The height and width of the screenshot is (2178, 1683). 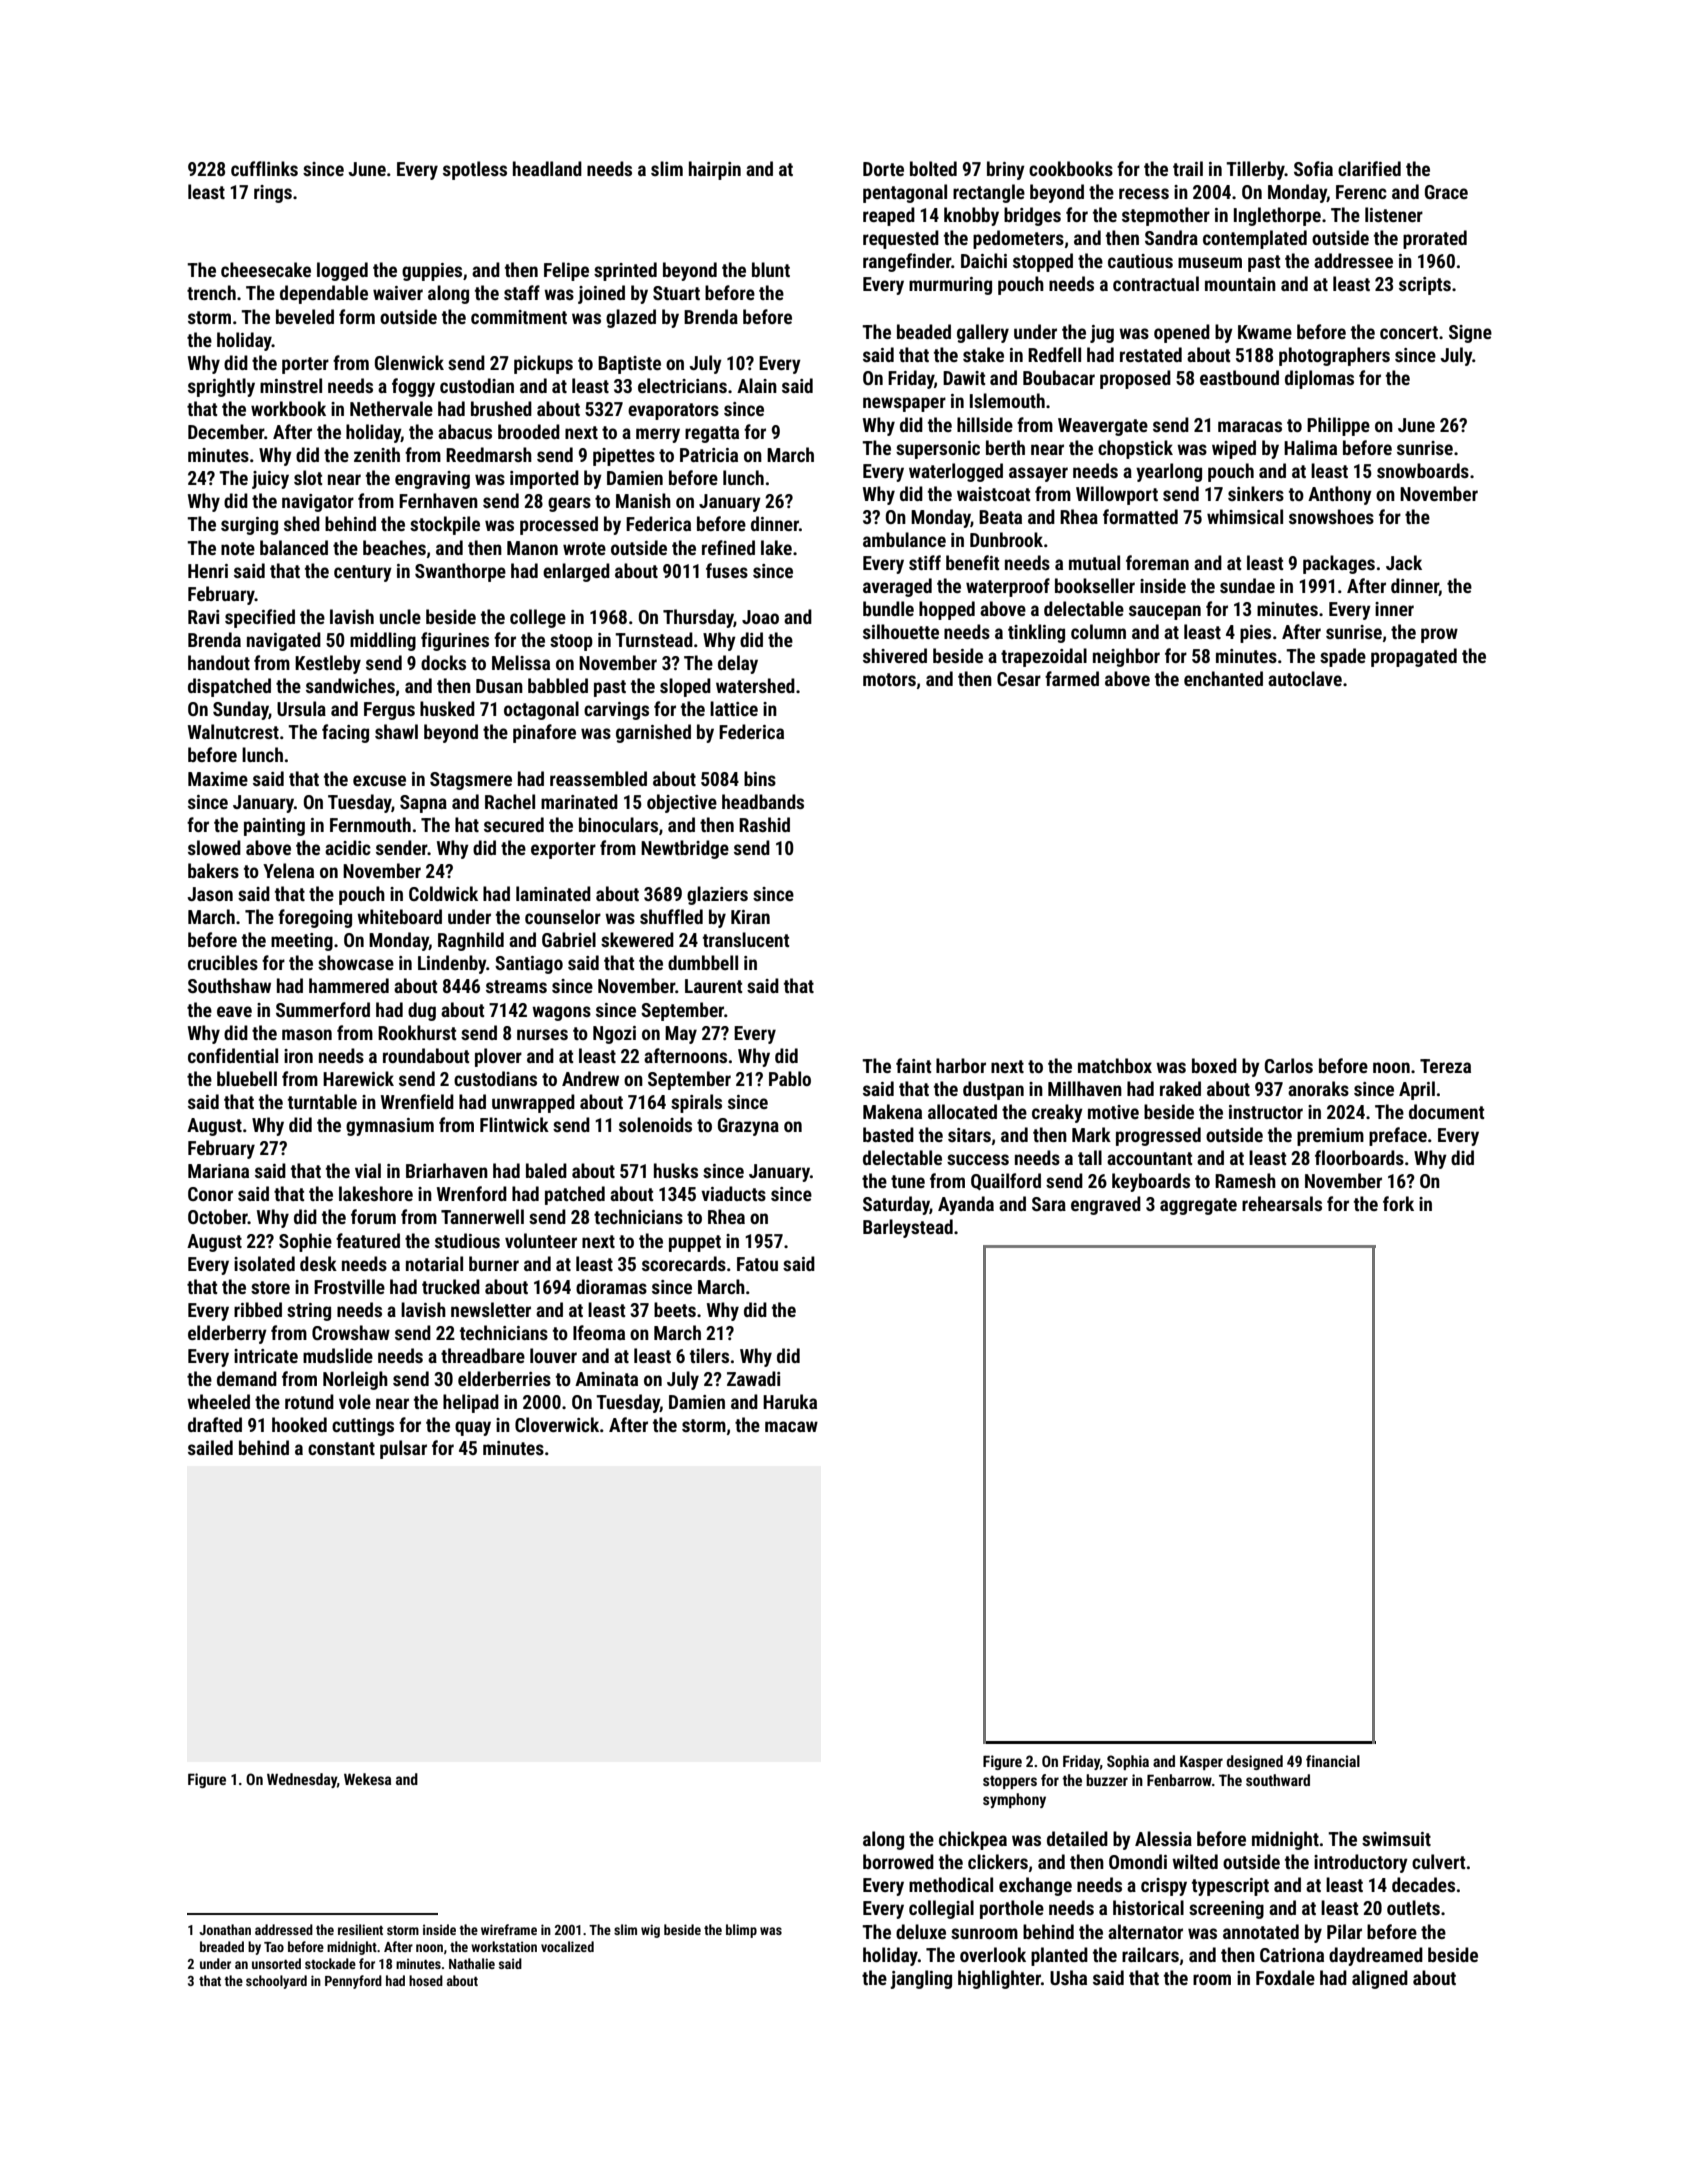 I want to click on macaw, so click(x=791, y=1426).
